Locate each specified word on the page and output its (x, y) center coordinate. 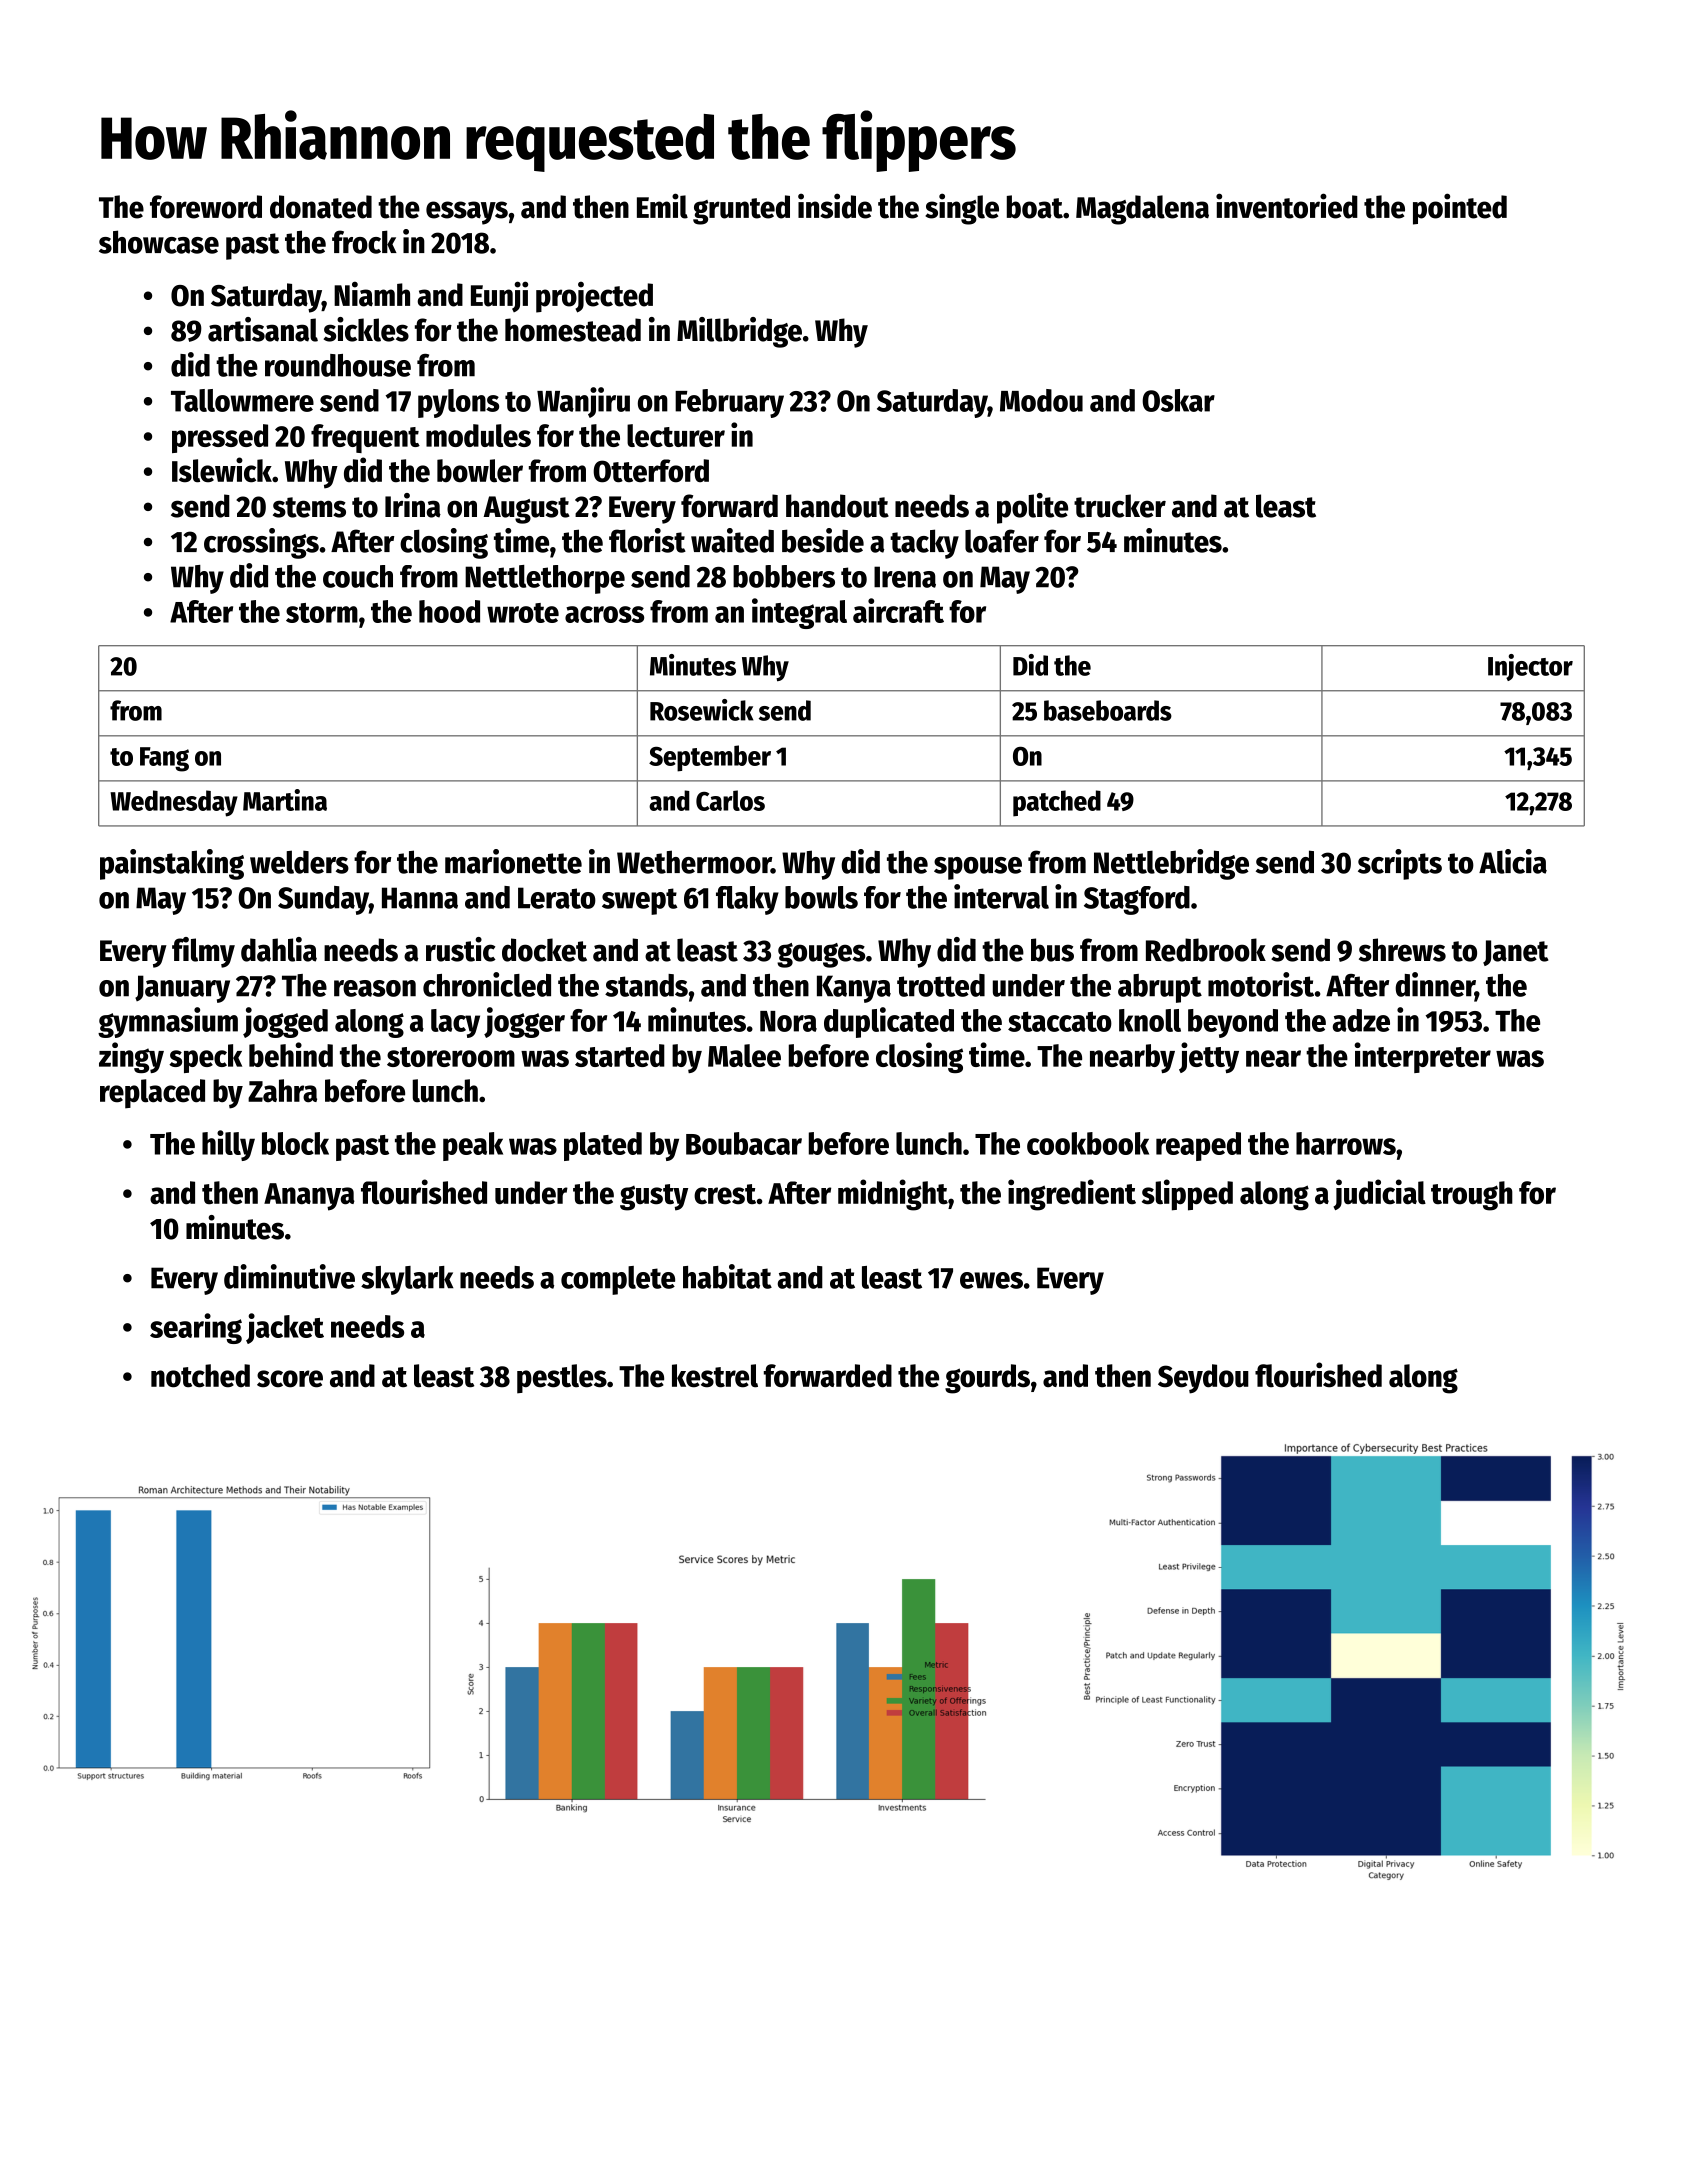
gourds (987, 1379)
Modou (1041, 400)
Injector (1530, 667)
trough (1472, 1196)
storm (322, 613)
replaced (152, 1094)
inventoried (1287, 206)
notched (200, 1376)
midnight (893, 1195)
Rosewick (701, 710)
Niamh (372, 294)
